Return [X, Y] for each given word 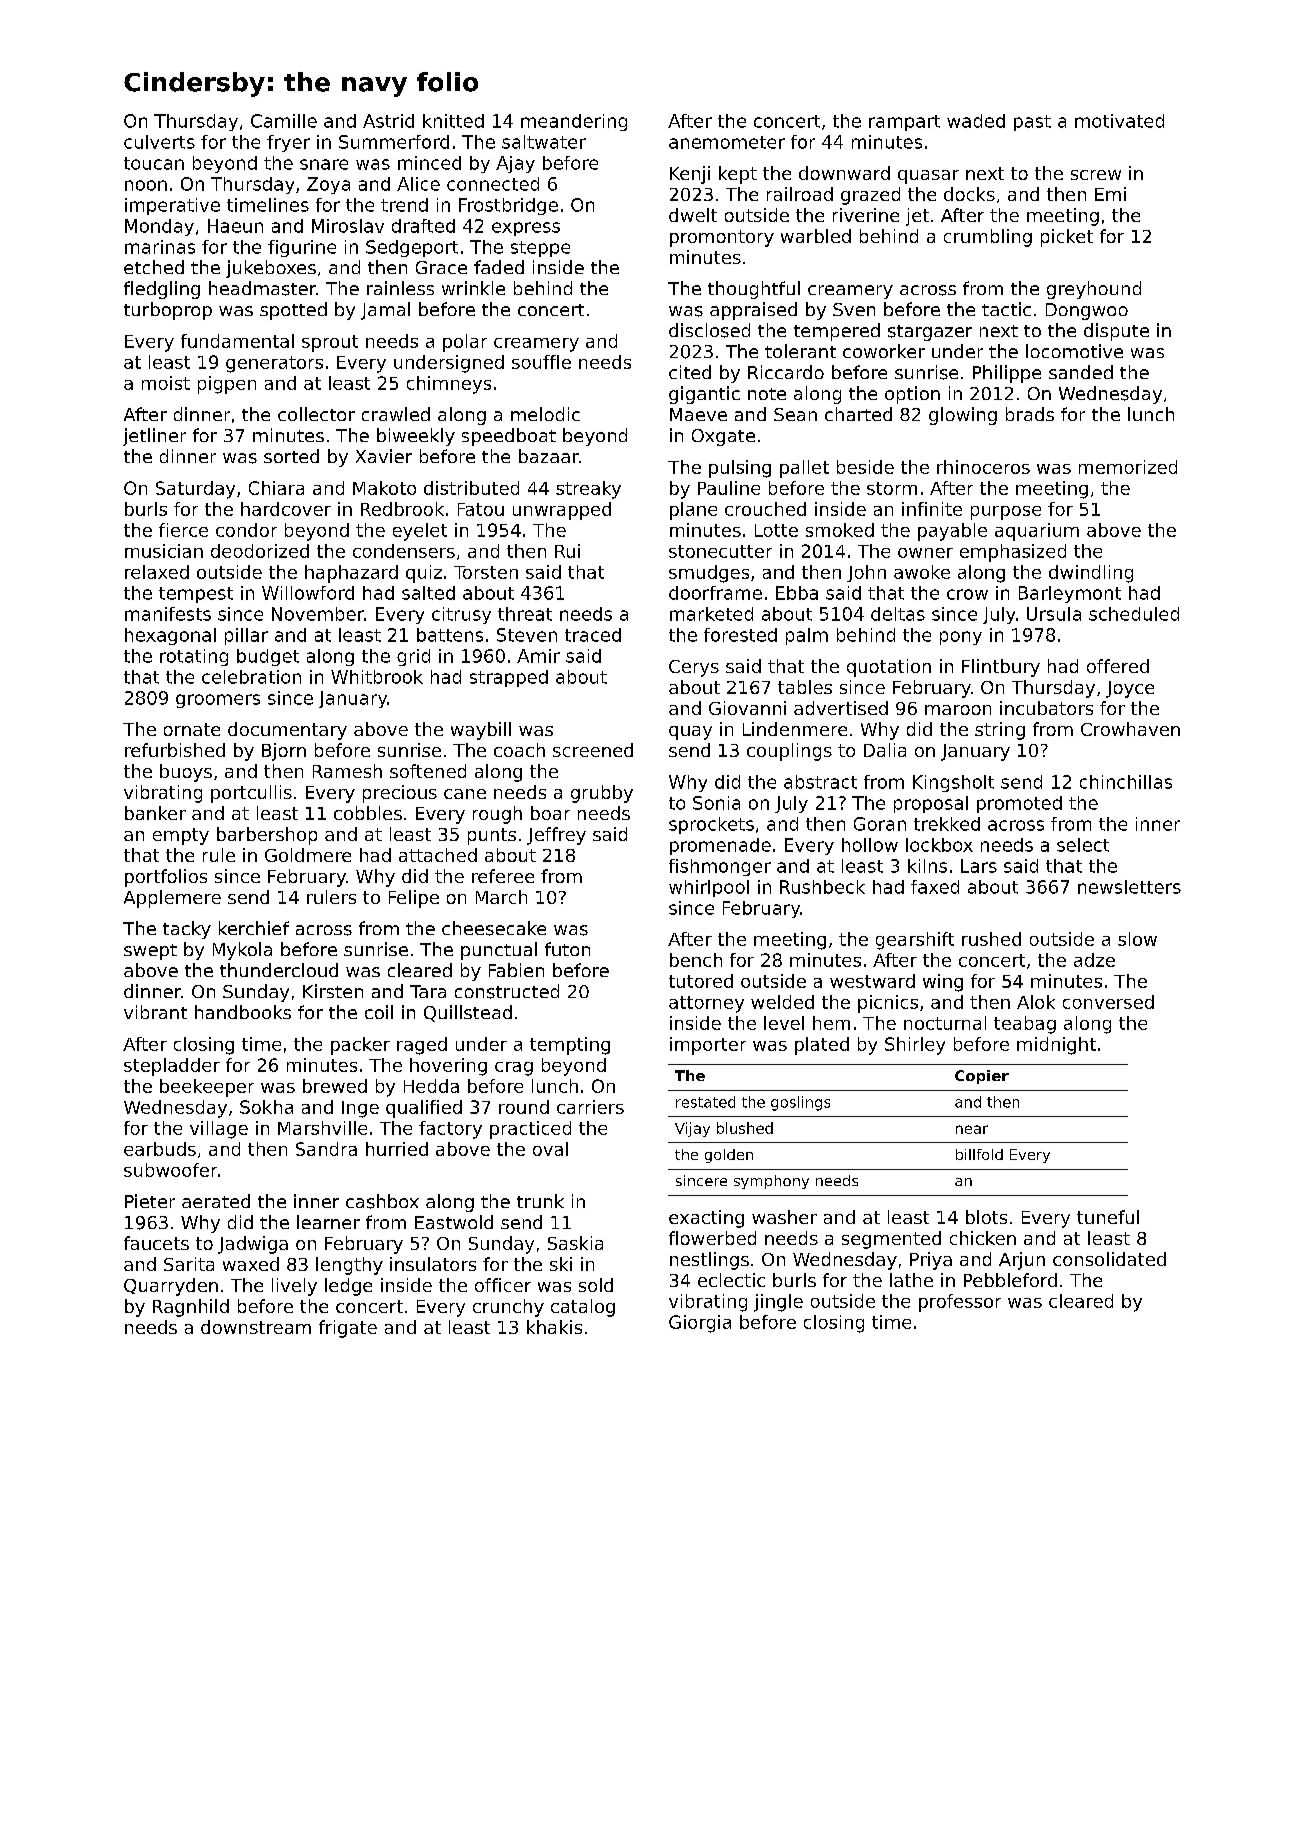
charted [858, 414]
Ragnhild [191, 1308]
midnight [1056, 1046]
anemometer [727, 142]
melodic [545, 414]
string [1000, 731]
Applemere [172, 899]
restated [705, 1102]
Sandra [326, 1149]
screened [593, 750]
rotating [194, 657]
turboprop [168, 311]
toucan [154, 163]
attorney [706, 1004]
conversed [1108, 1002]
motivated [1119, 121]
